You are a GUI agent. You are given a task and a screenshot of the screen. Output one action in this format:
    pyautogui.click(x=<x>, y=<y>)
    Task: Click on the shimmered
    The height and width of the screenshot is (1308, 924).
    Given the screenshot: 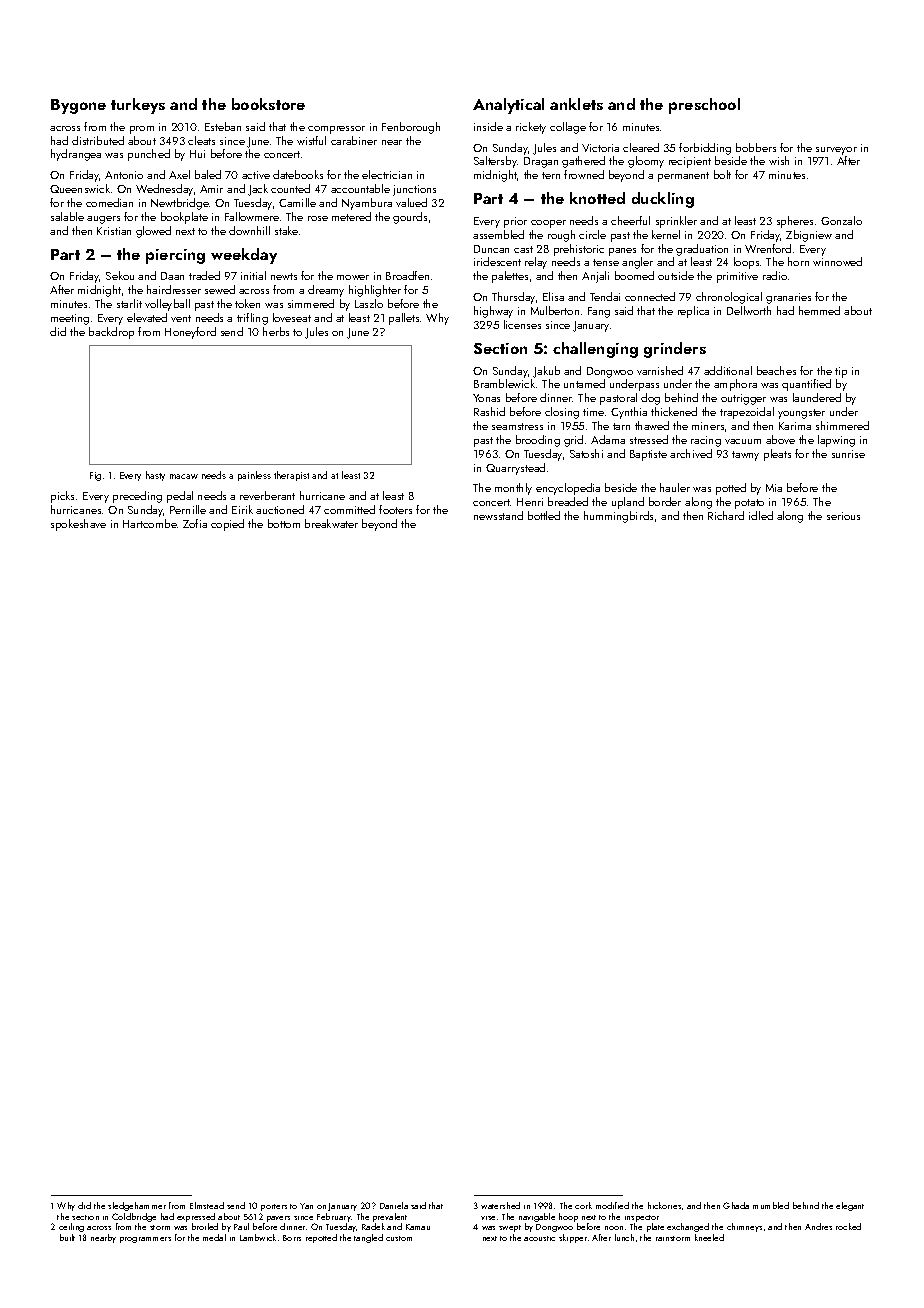 What is the action you would take?
    pyautogui.click(x=842, y=425)
